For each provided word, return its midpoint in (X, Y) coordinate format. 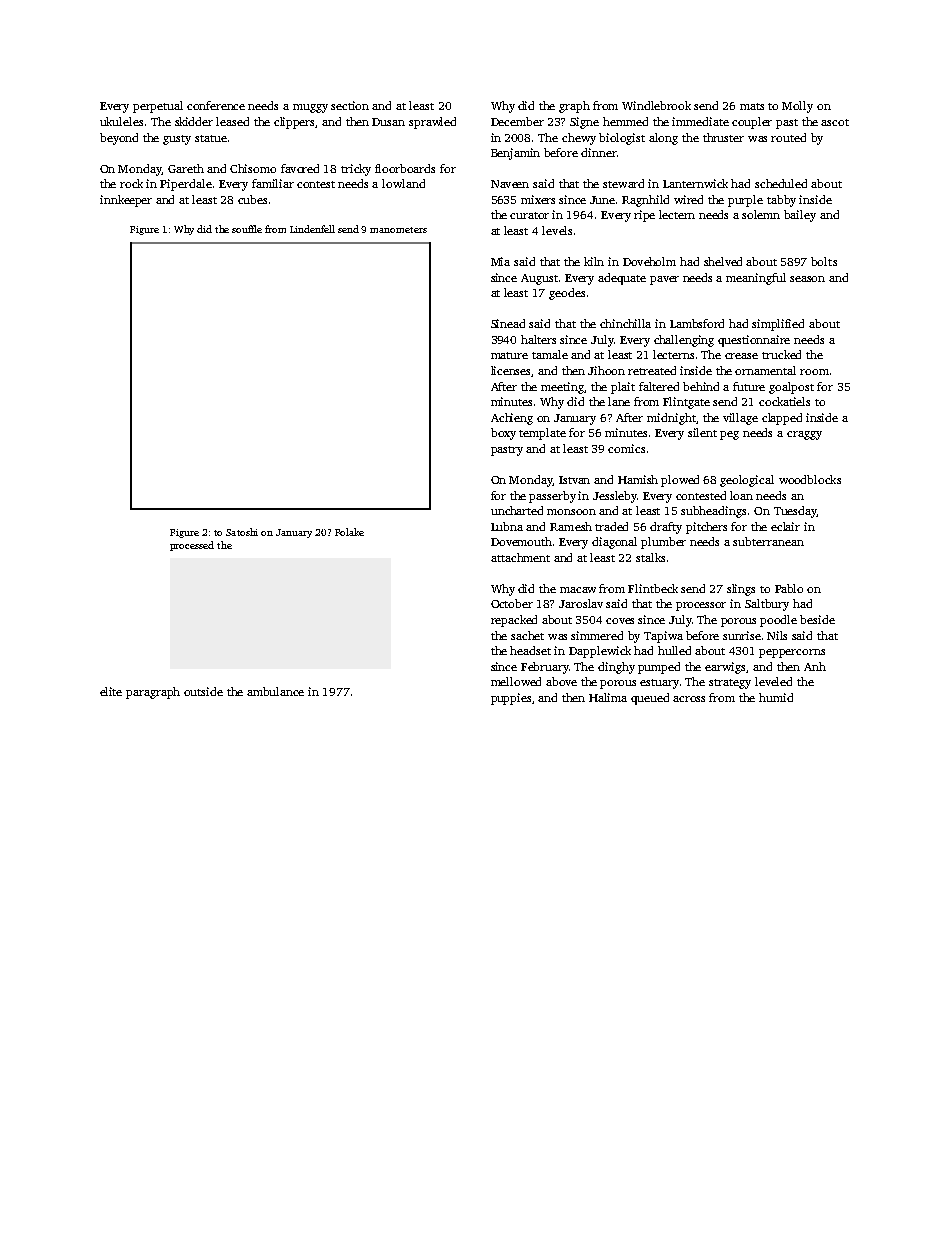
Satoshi (242, 532)
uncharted (517, 510)
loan (741, 495)
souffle (247, 229)
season (807, 279)
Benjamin (515, 154)
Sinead (508, 323)
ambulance (275, 691)
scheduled (781, 183)
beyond (119, 139)
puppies (511, 699)
